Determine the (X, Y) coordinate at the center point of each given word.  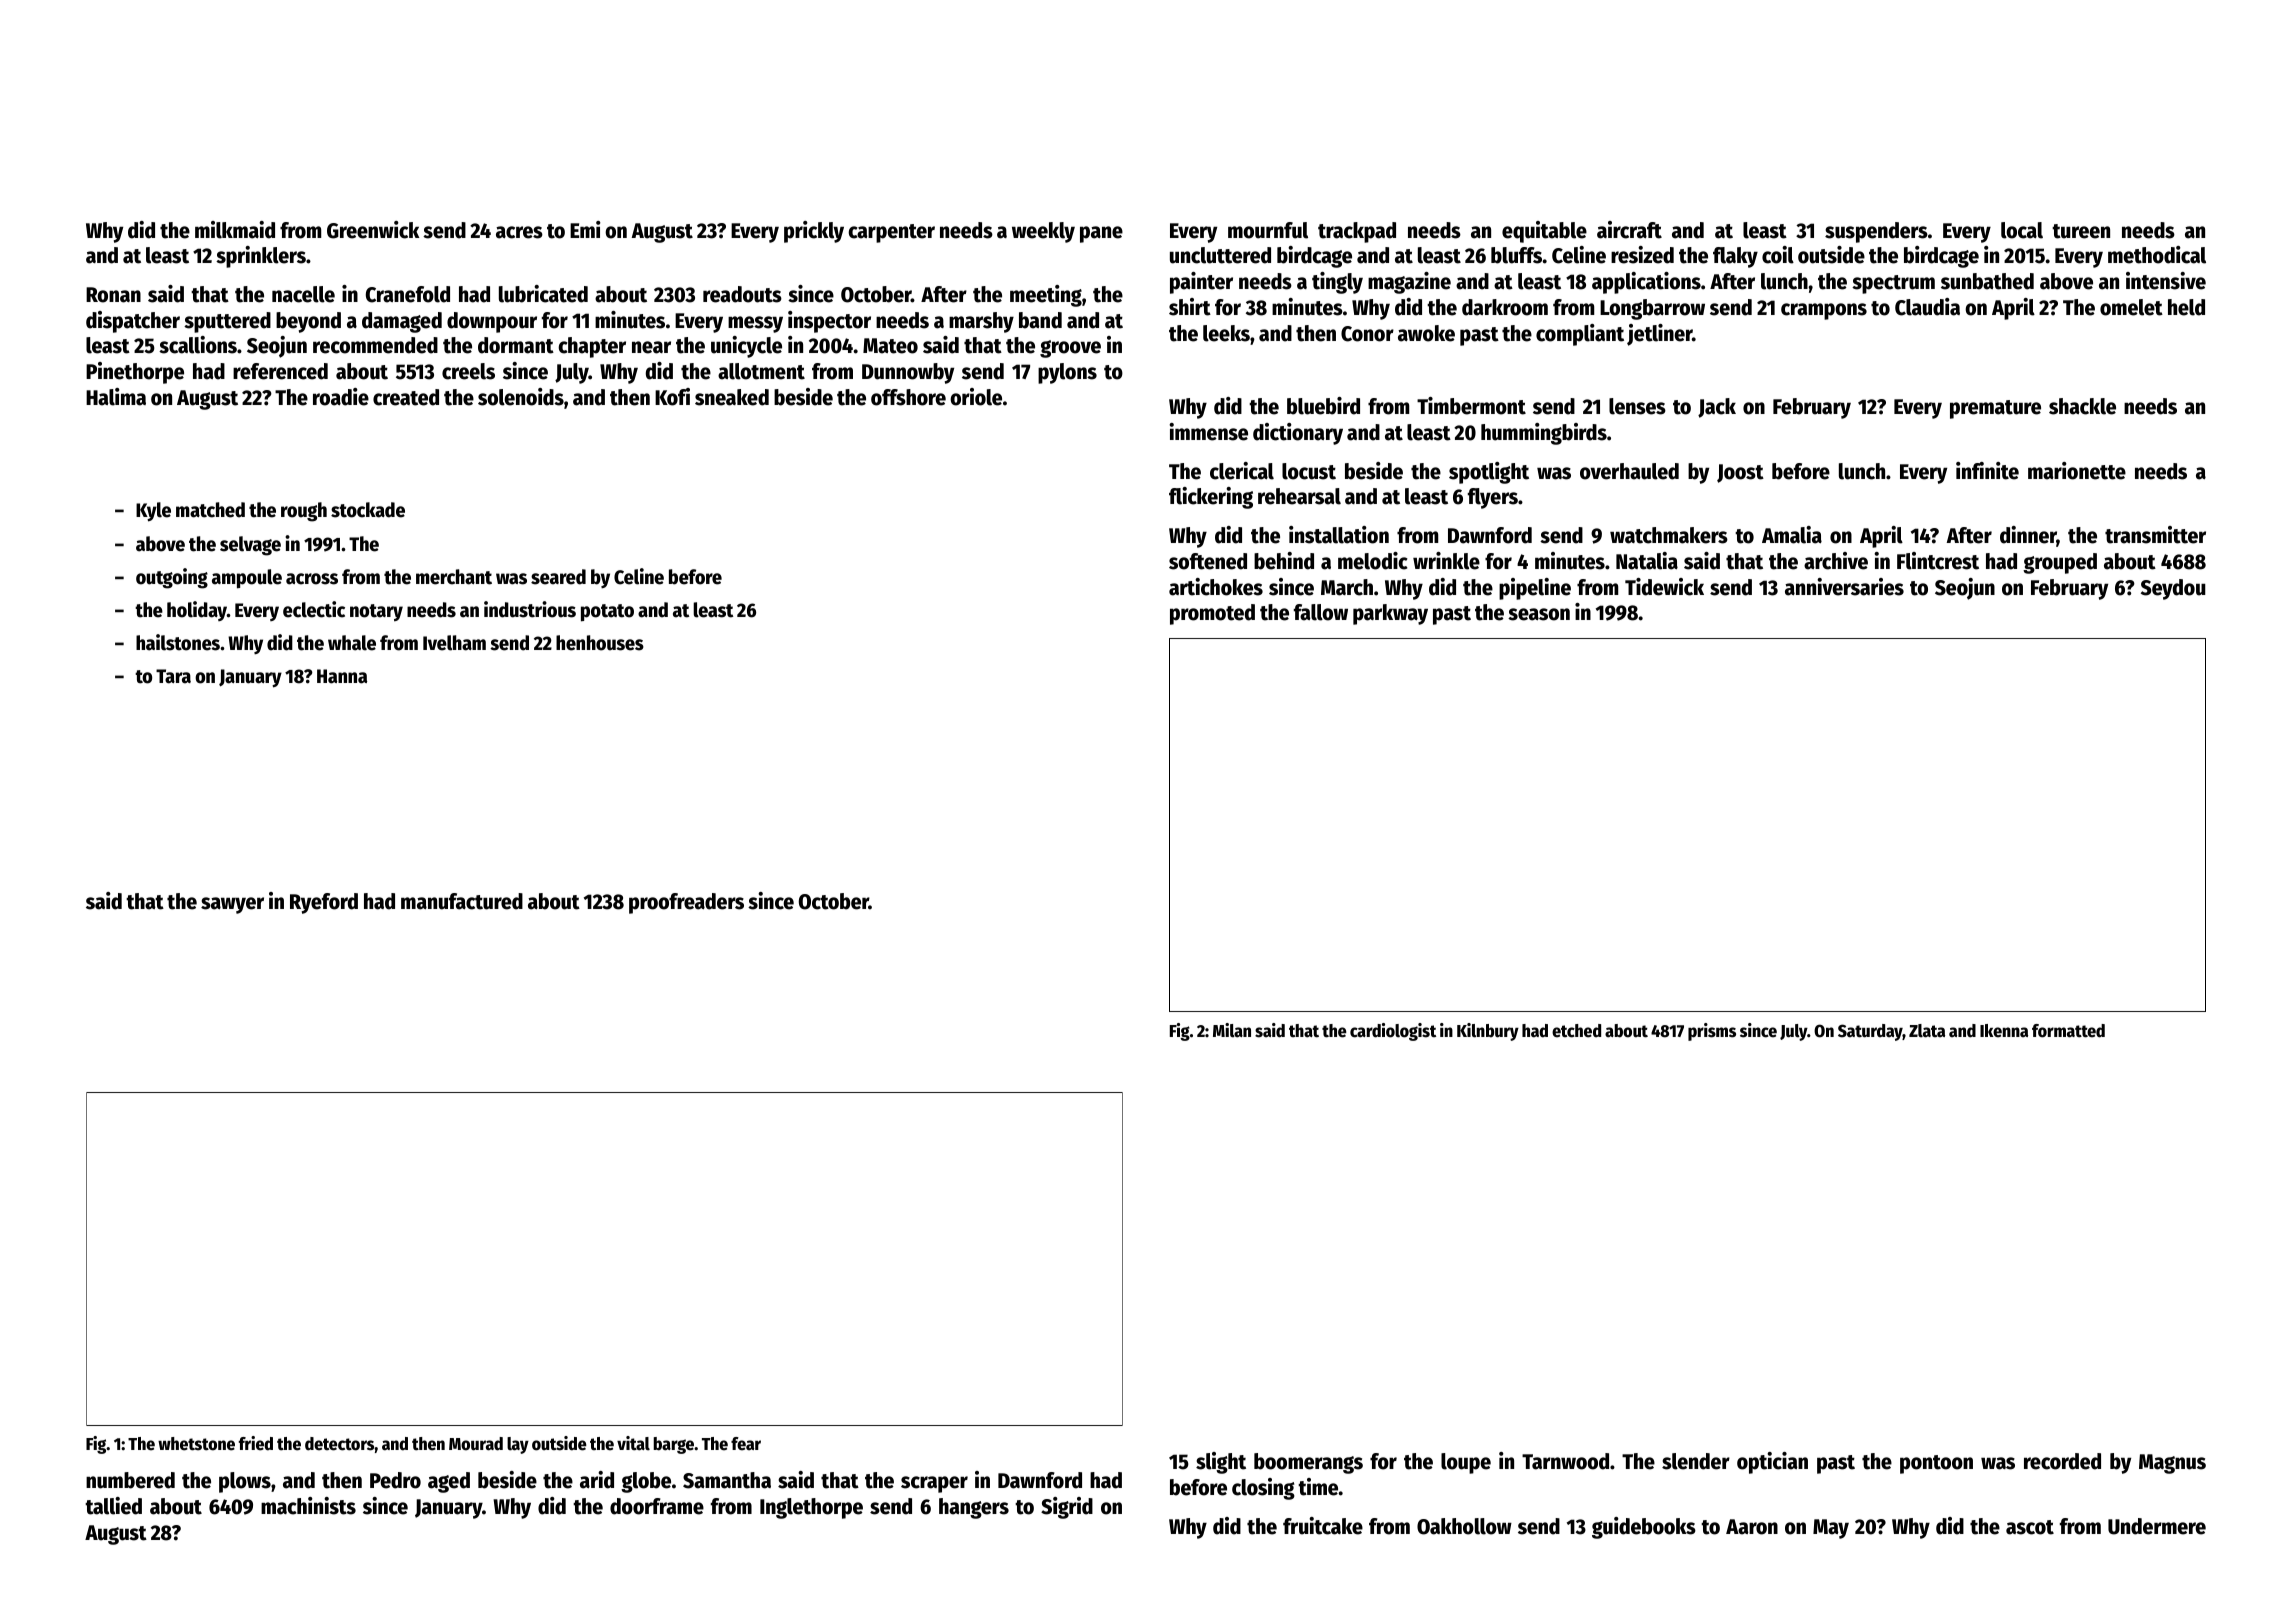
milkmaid (235, 230)
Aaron (1752, 1527)
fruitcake (1323, 1526)
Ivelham (454, 643)
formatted (2068, 1031)
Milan (1232, 1030)
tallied (113, 1506)
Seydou (2173, 589)
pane (1101, 234)
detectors (339, 1444)
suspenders (1876, 232)
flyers (1493, 498)
